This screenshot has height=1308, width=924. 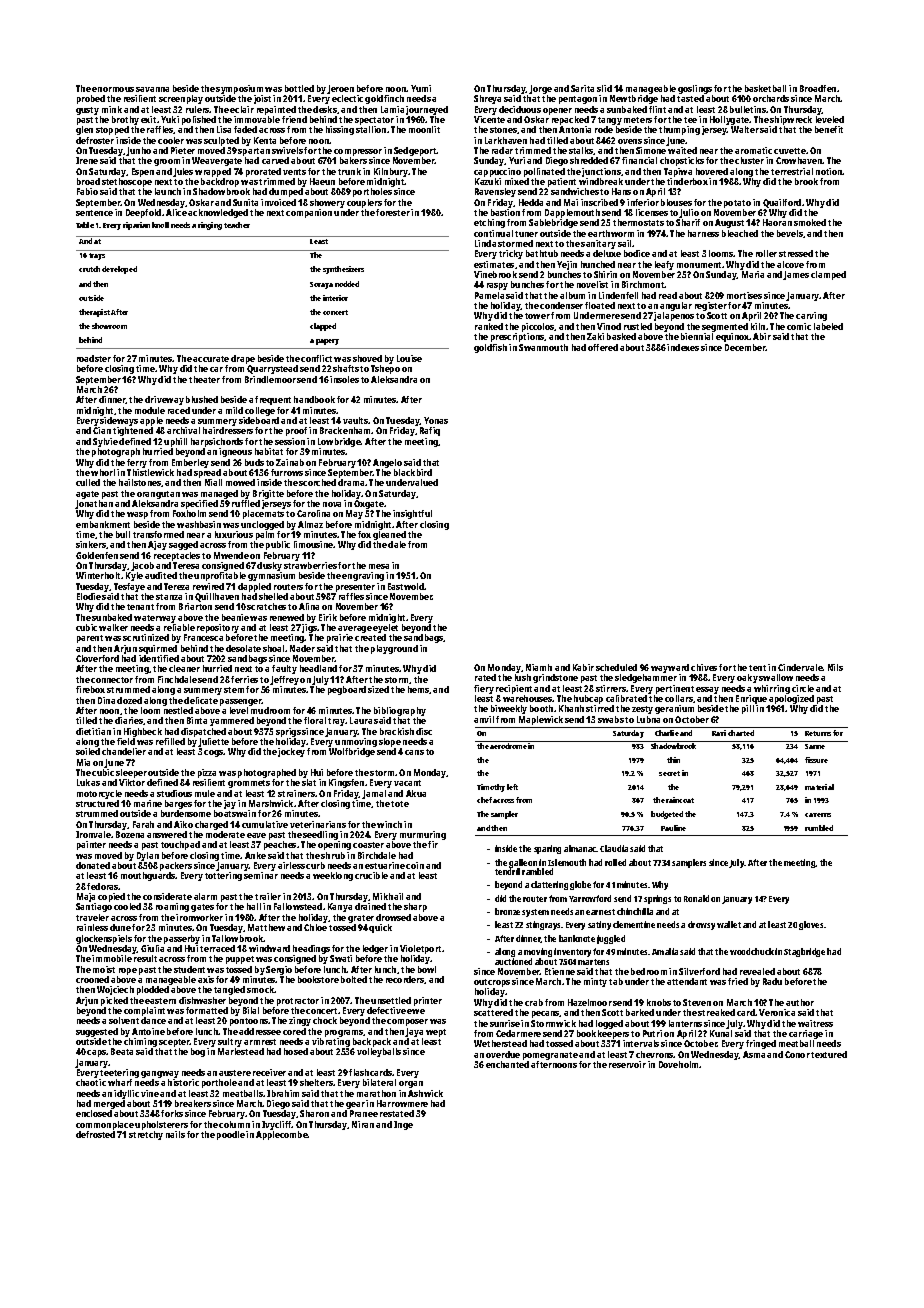 I want to click on Niran, so click(x=363, y=1124).
